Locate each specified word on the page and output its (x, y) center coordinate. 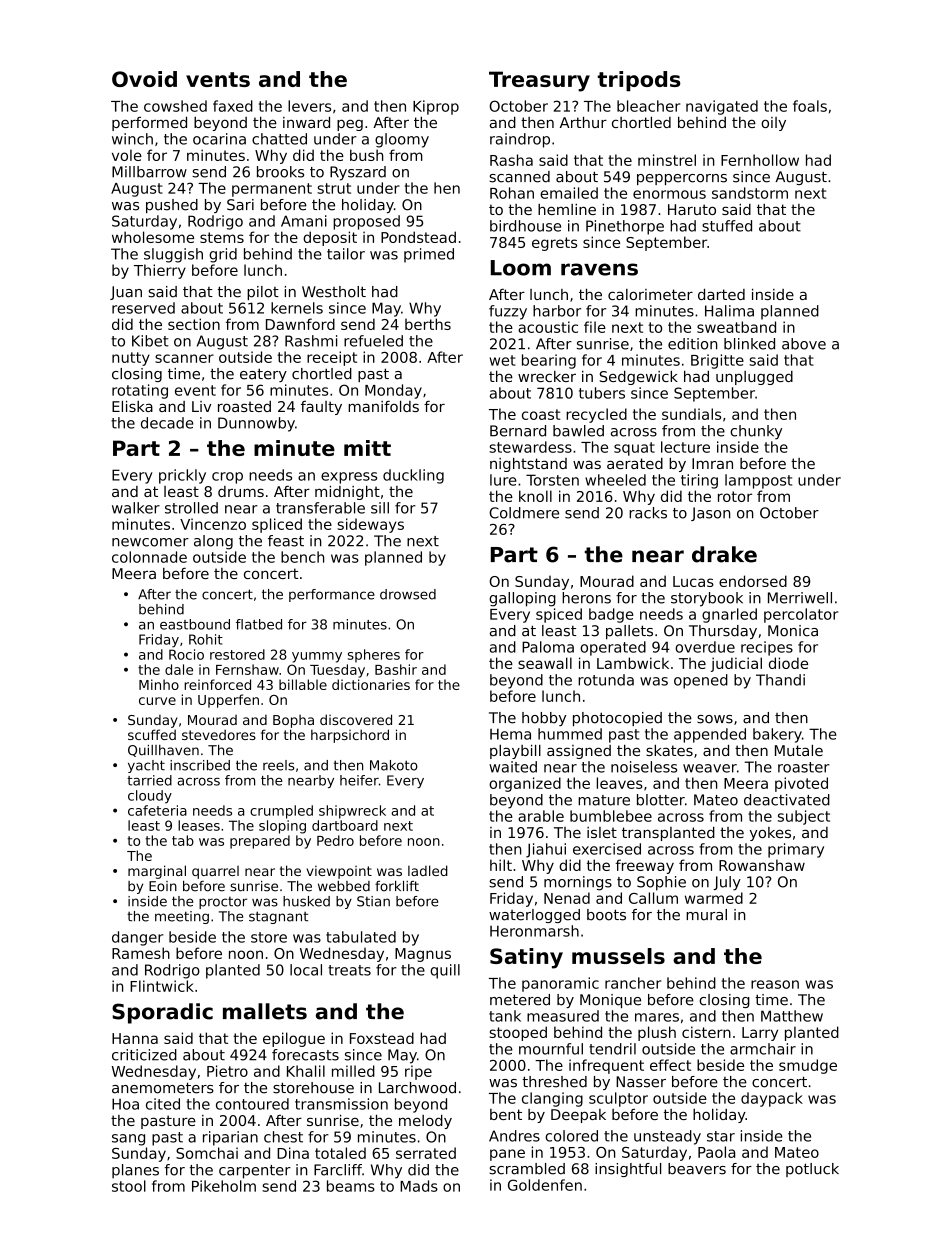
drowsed (408, 594)
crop (227, 478)
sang (128, 1140)
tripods (639, 81)
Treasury (539, 81)
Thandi (780, 680)
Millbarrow (149, 172)
